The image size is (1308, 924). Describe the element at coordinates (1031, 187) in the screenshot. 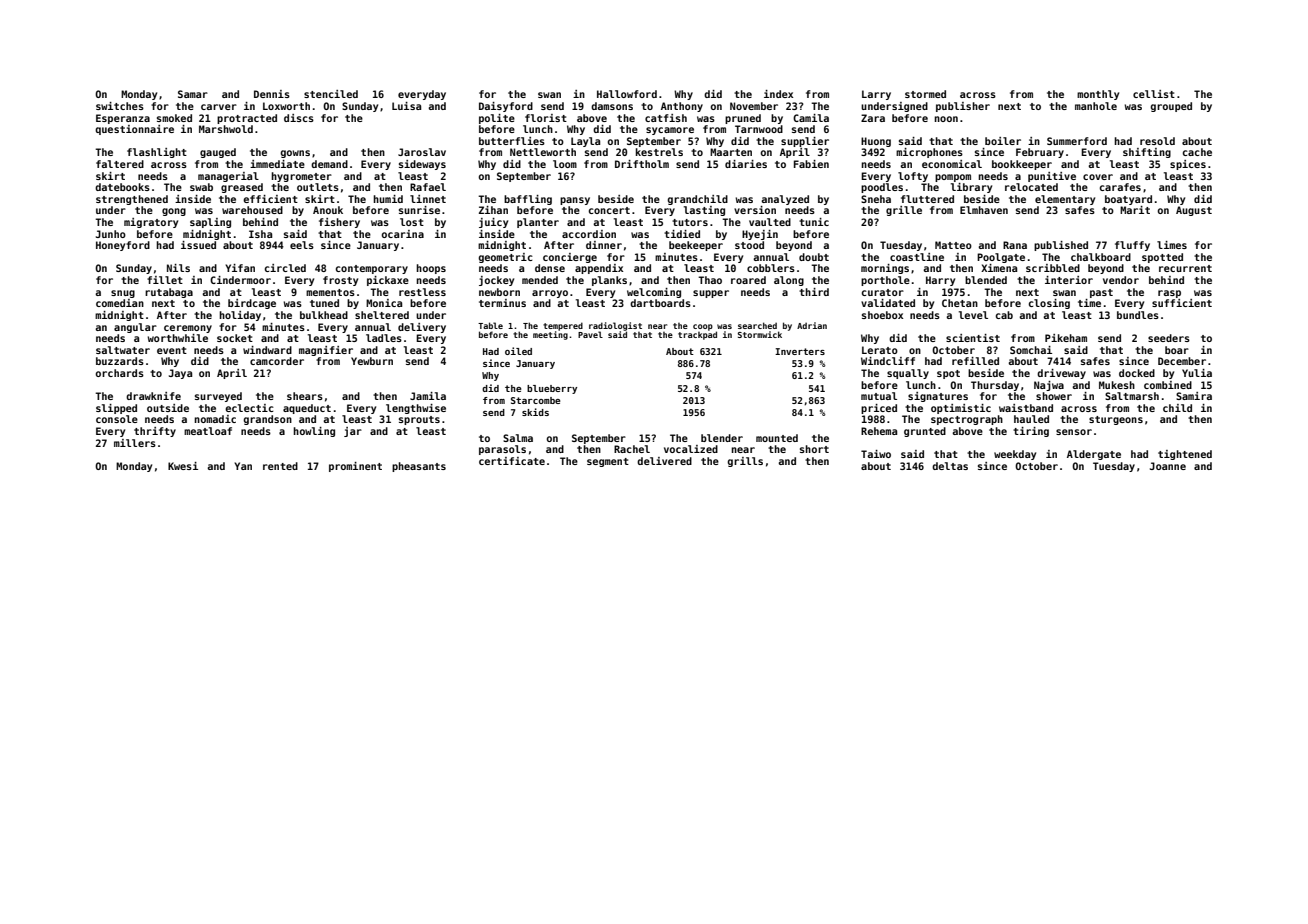

I see `relocated` at that location.
